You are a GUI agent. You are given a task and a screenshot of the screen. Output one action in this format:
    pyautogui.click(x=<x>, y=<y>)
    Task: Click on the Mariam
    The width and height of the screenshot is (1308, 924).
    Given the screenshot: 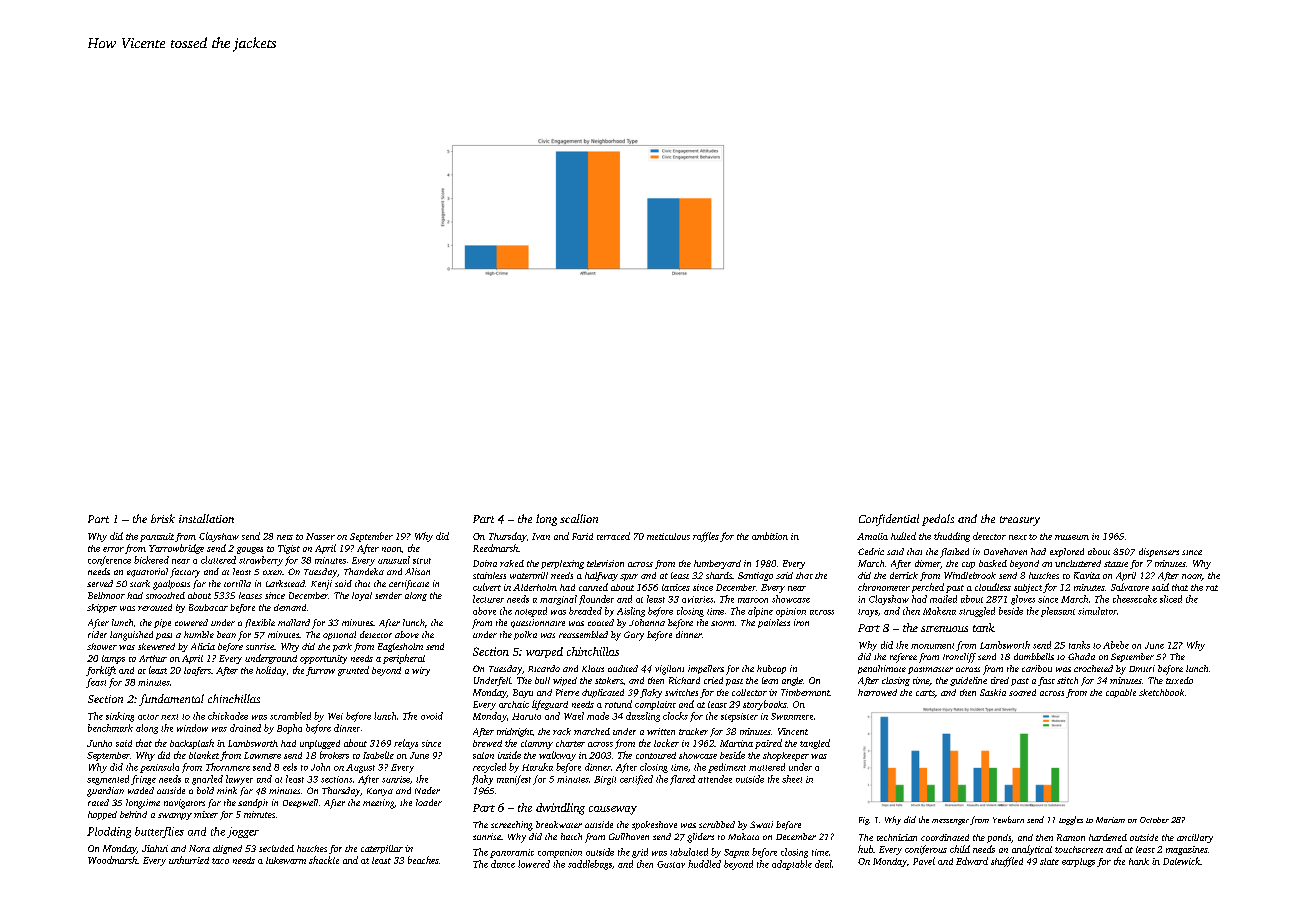 What is the action you would take?
    pyautogui.click(x=1110, y=820)
